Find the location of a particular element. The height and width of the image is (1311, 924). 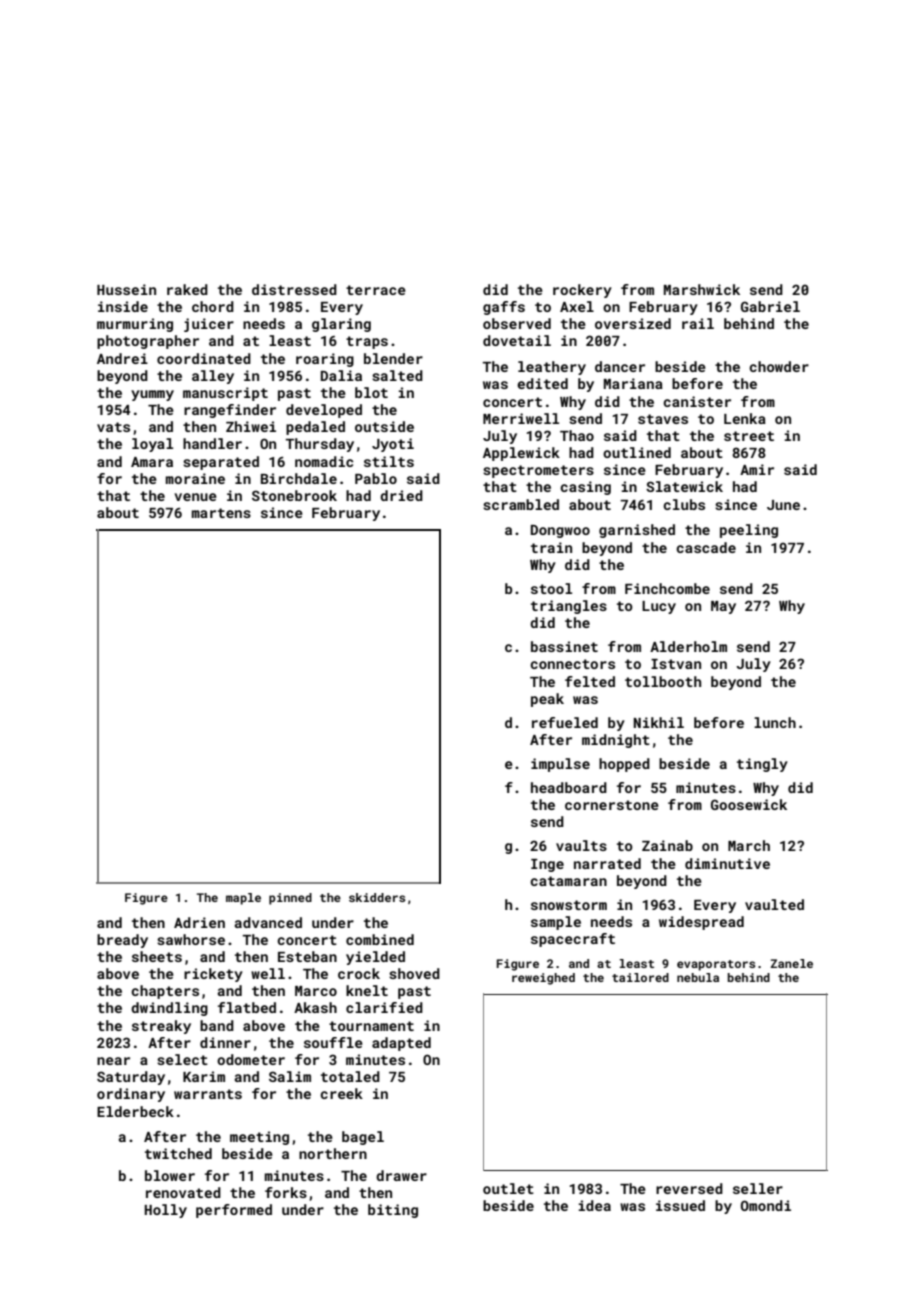

warrants is located at coordinates (208, 1094).
